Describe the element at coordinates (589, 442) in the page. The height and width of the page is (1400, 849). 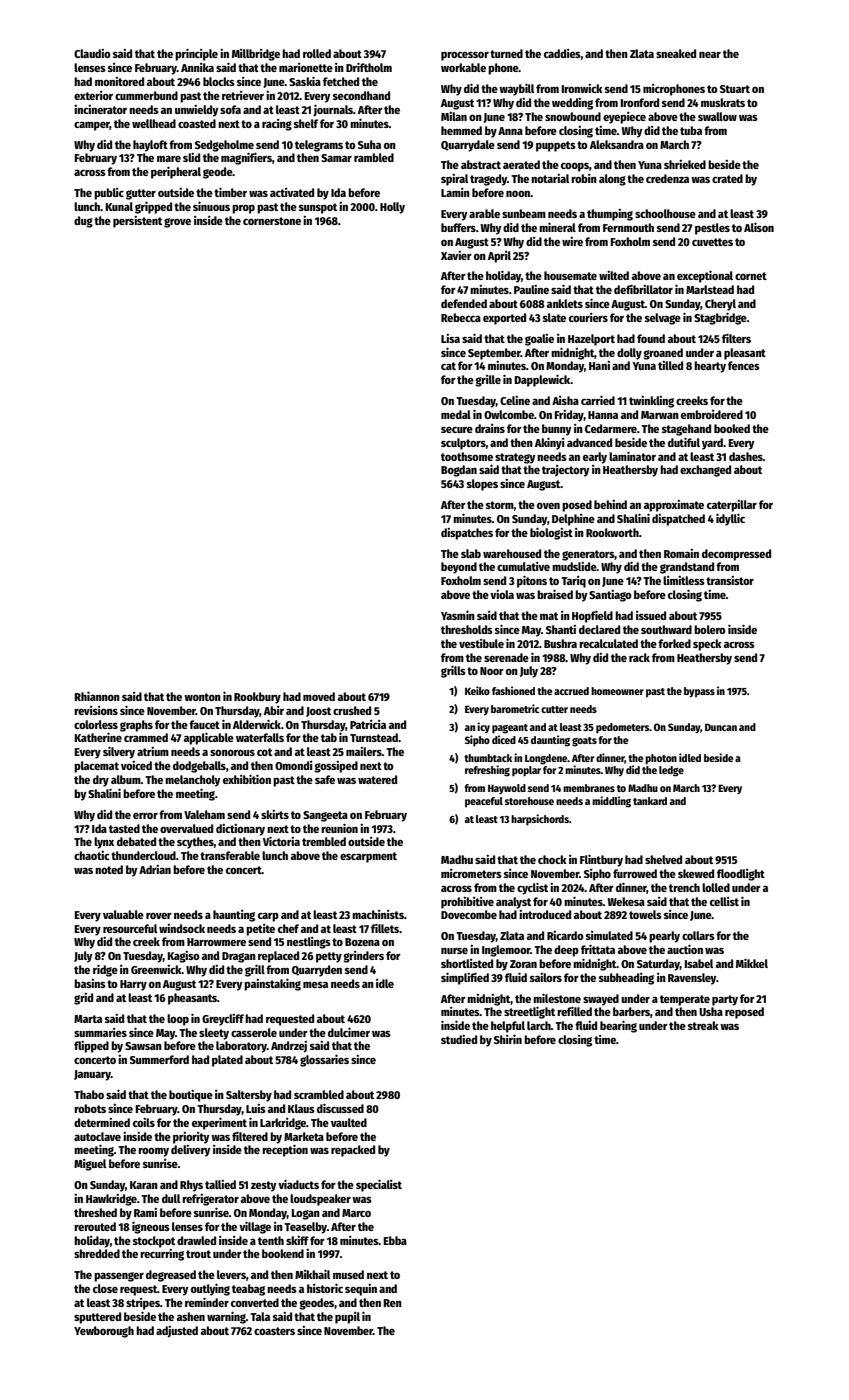
I see `advanced` at that location.
